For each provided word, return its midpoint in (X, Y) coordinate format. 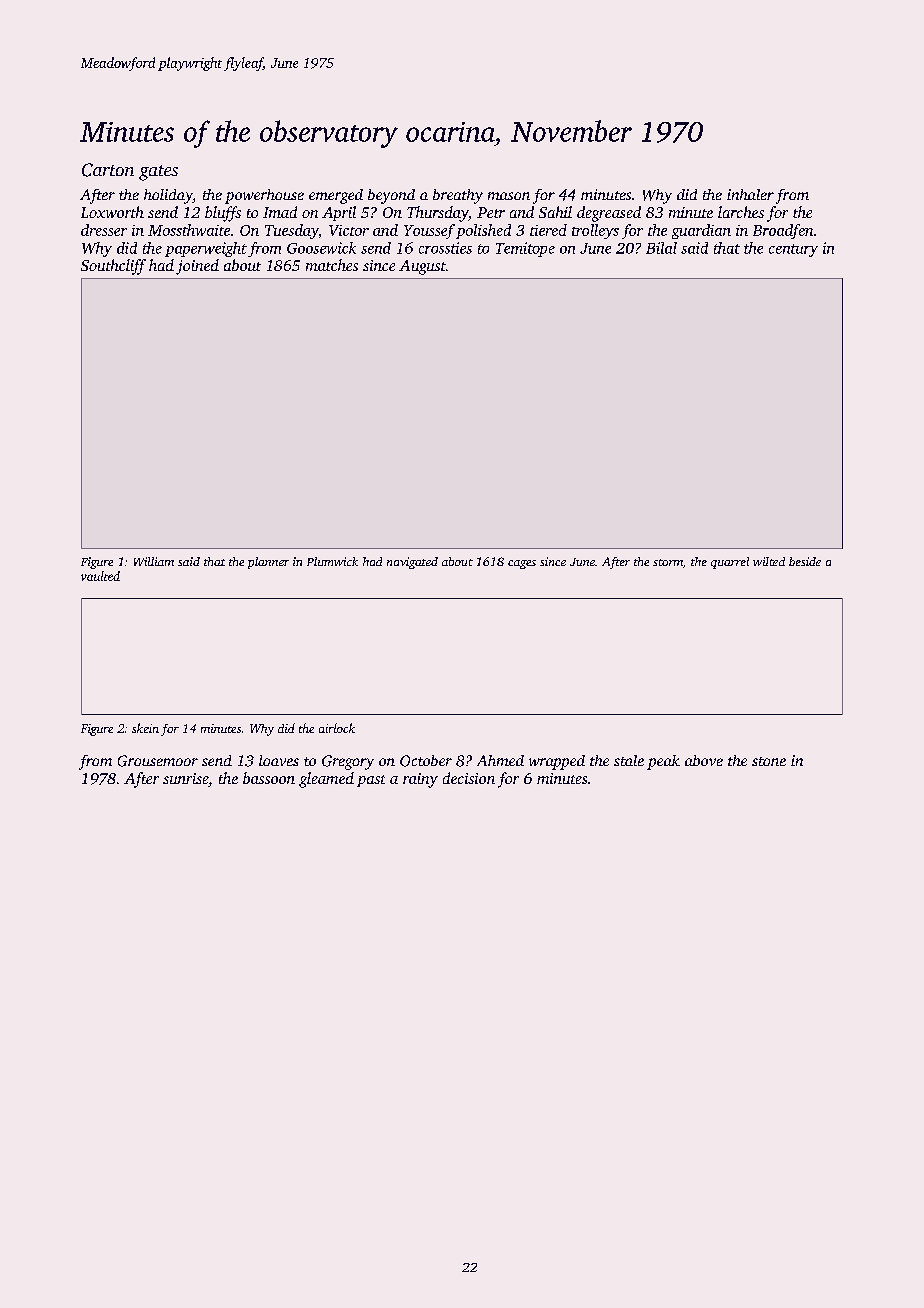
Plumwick (332, 561)
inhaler (750, 194)
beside (805, 561)
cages (522, 564)
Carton (108, 170)
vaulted (100, 576)
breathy (458, 196)
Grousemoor (158, 761)
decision (469, 778)
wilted (769, 561)
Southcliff (113, 267)
